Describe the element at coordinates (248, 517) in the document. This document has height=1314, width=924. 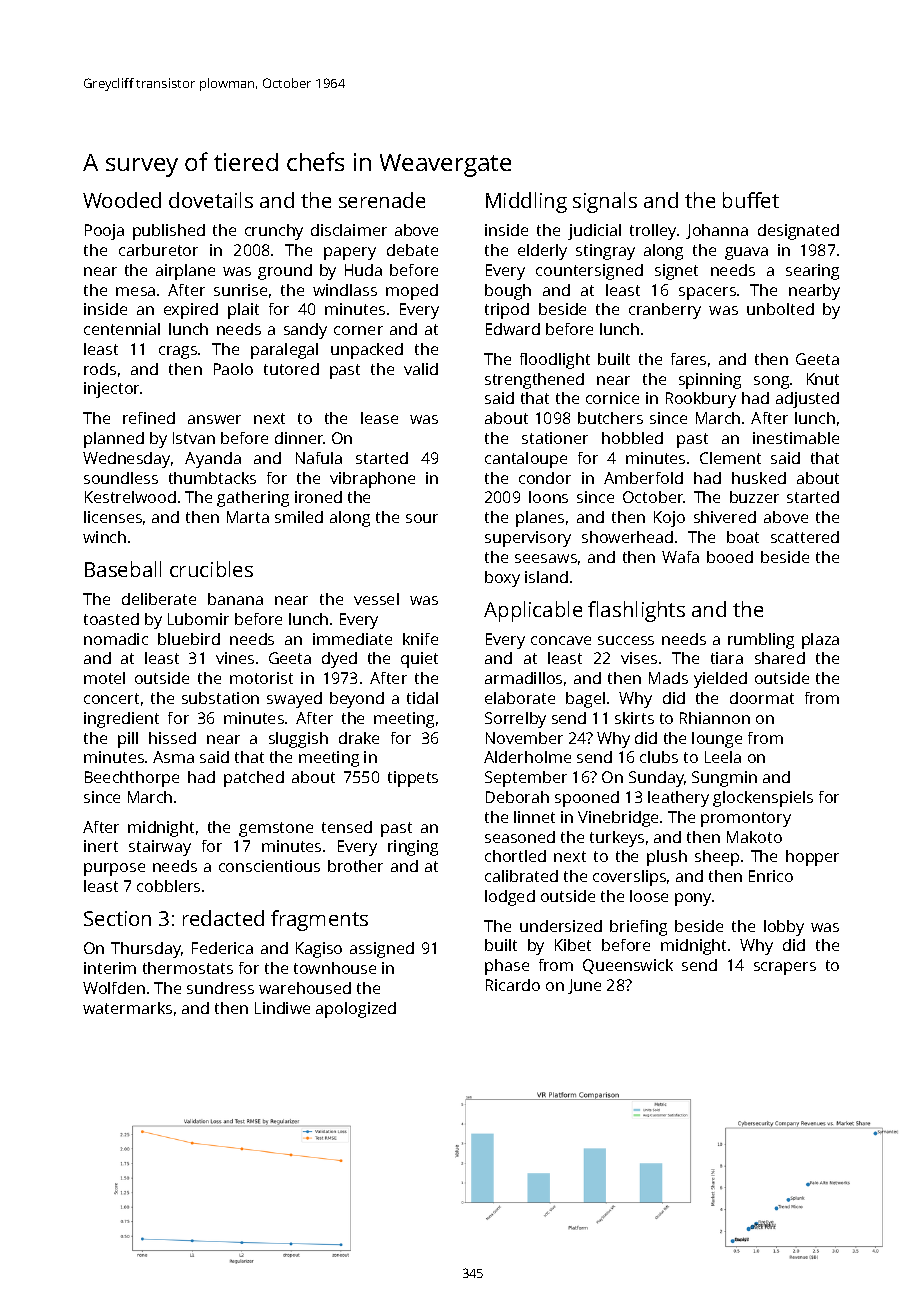
I see `Marta` at that location.
